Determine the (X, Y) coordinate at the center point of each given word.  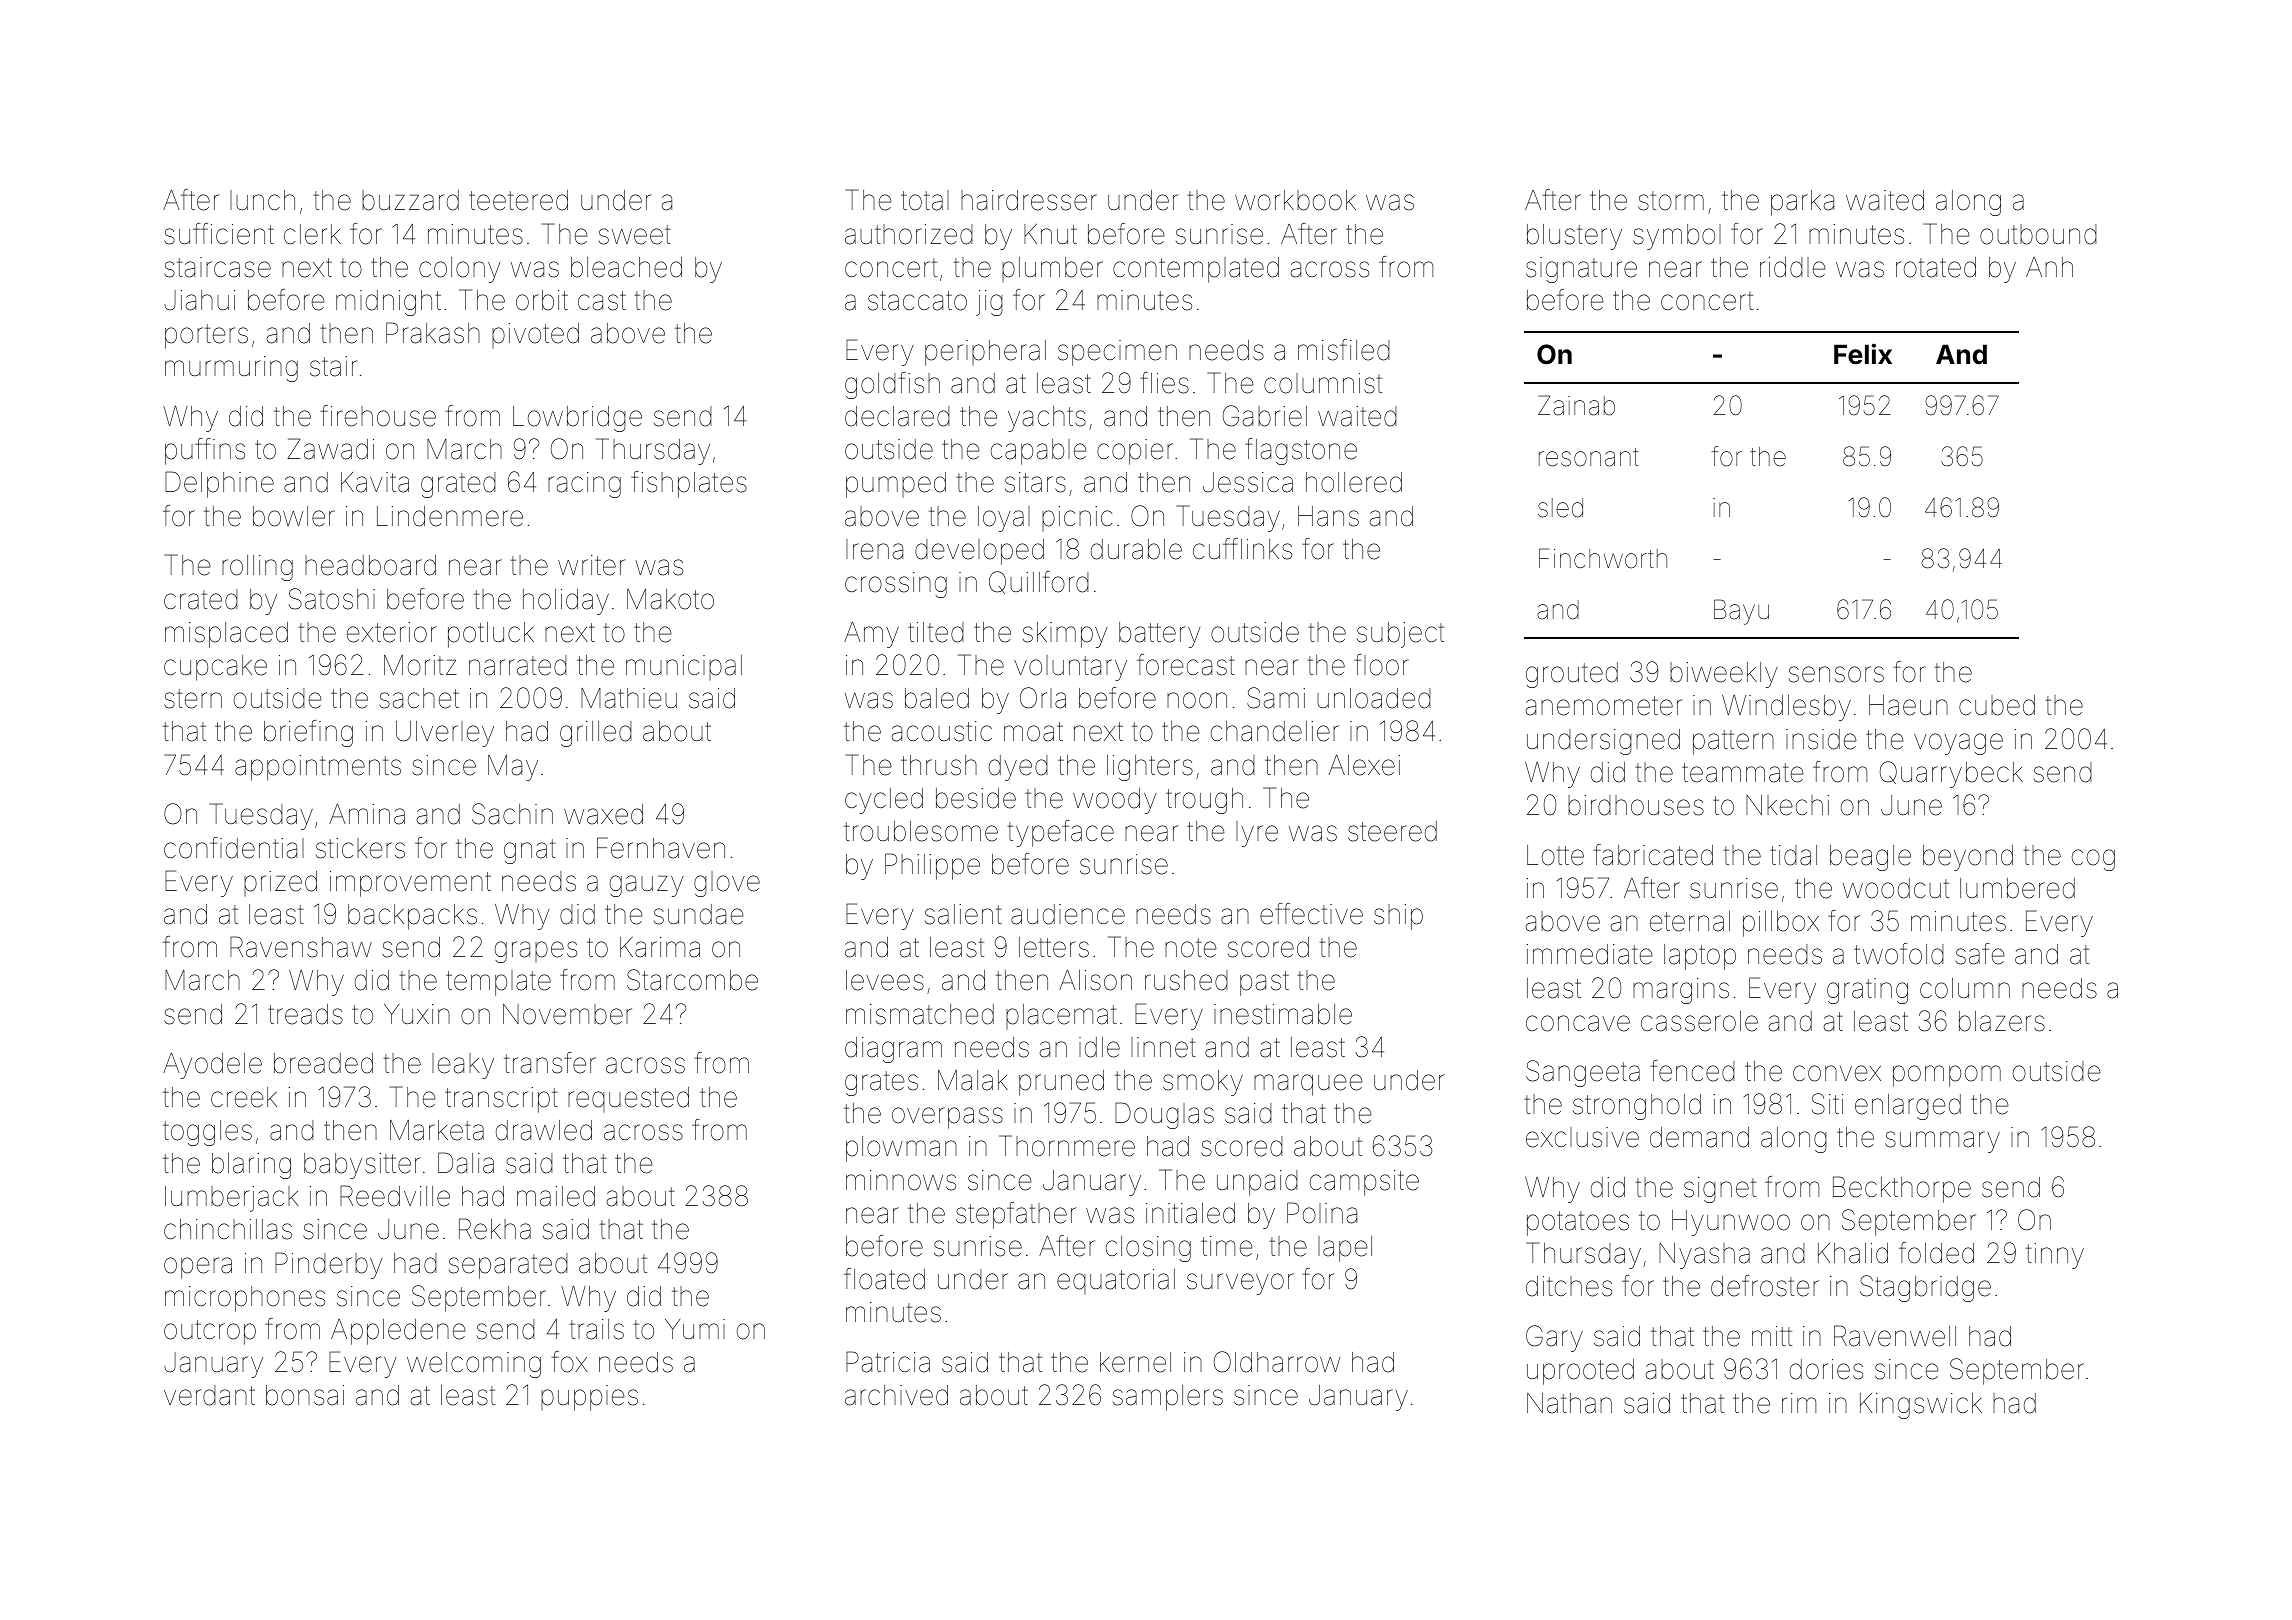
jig (989, 303)
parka (1802, 203)
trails (597, 1329)
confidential (234, 848)
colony (460, 270)
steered (1392, 831)
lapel (1345, 1249)
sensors (1836, 674)
